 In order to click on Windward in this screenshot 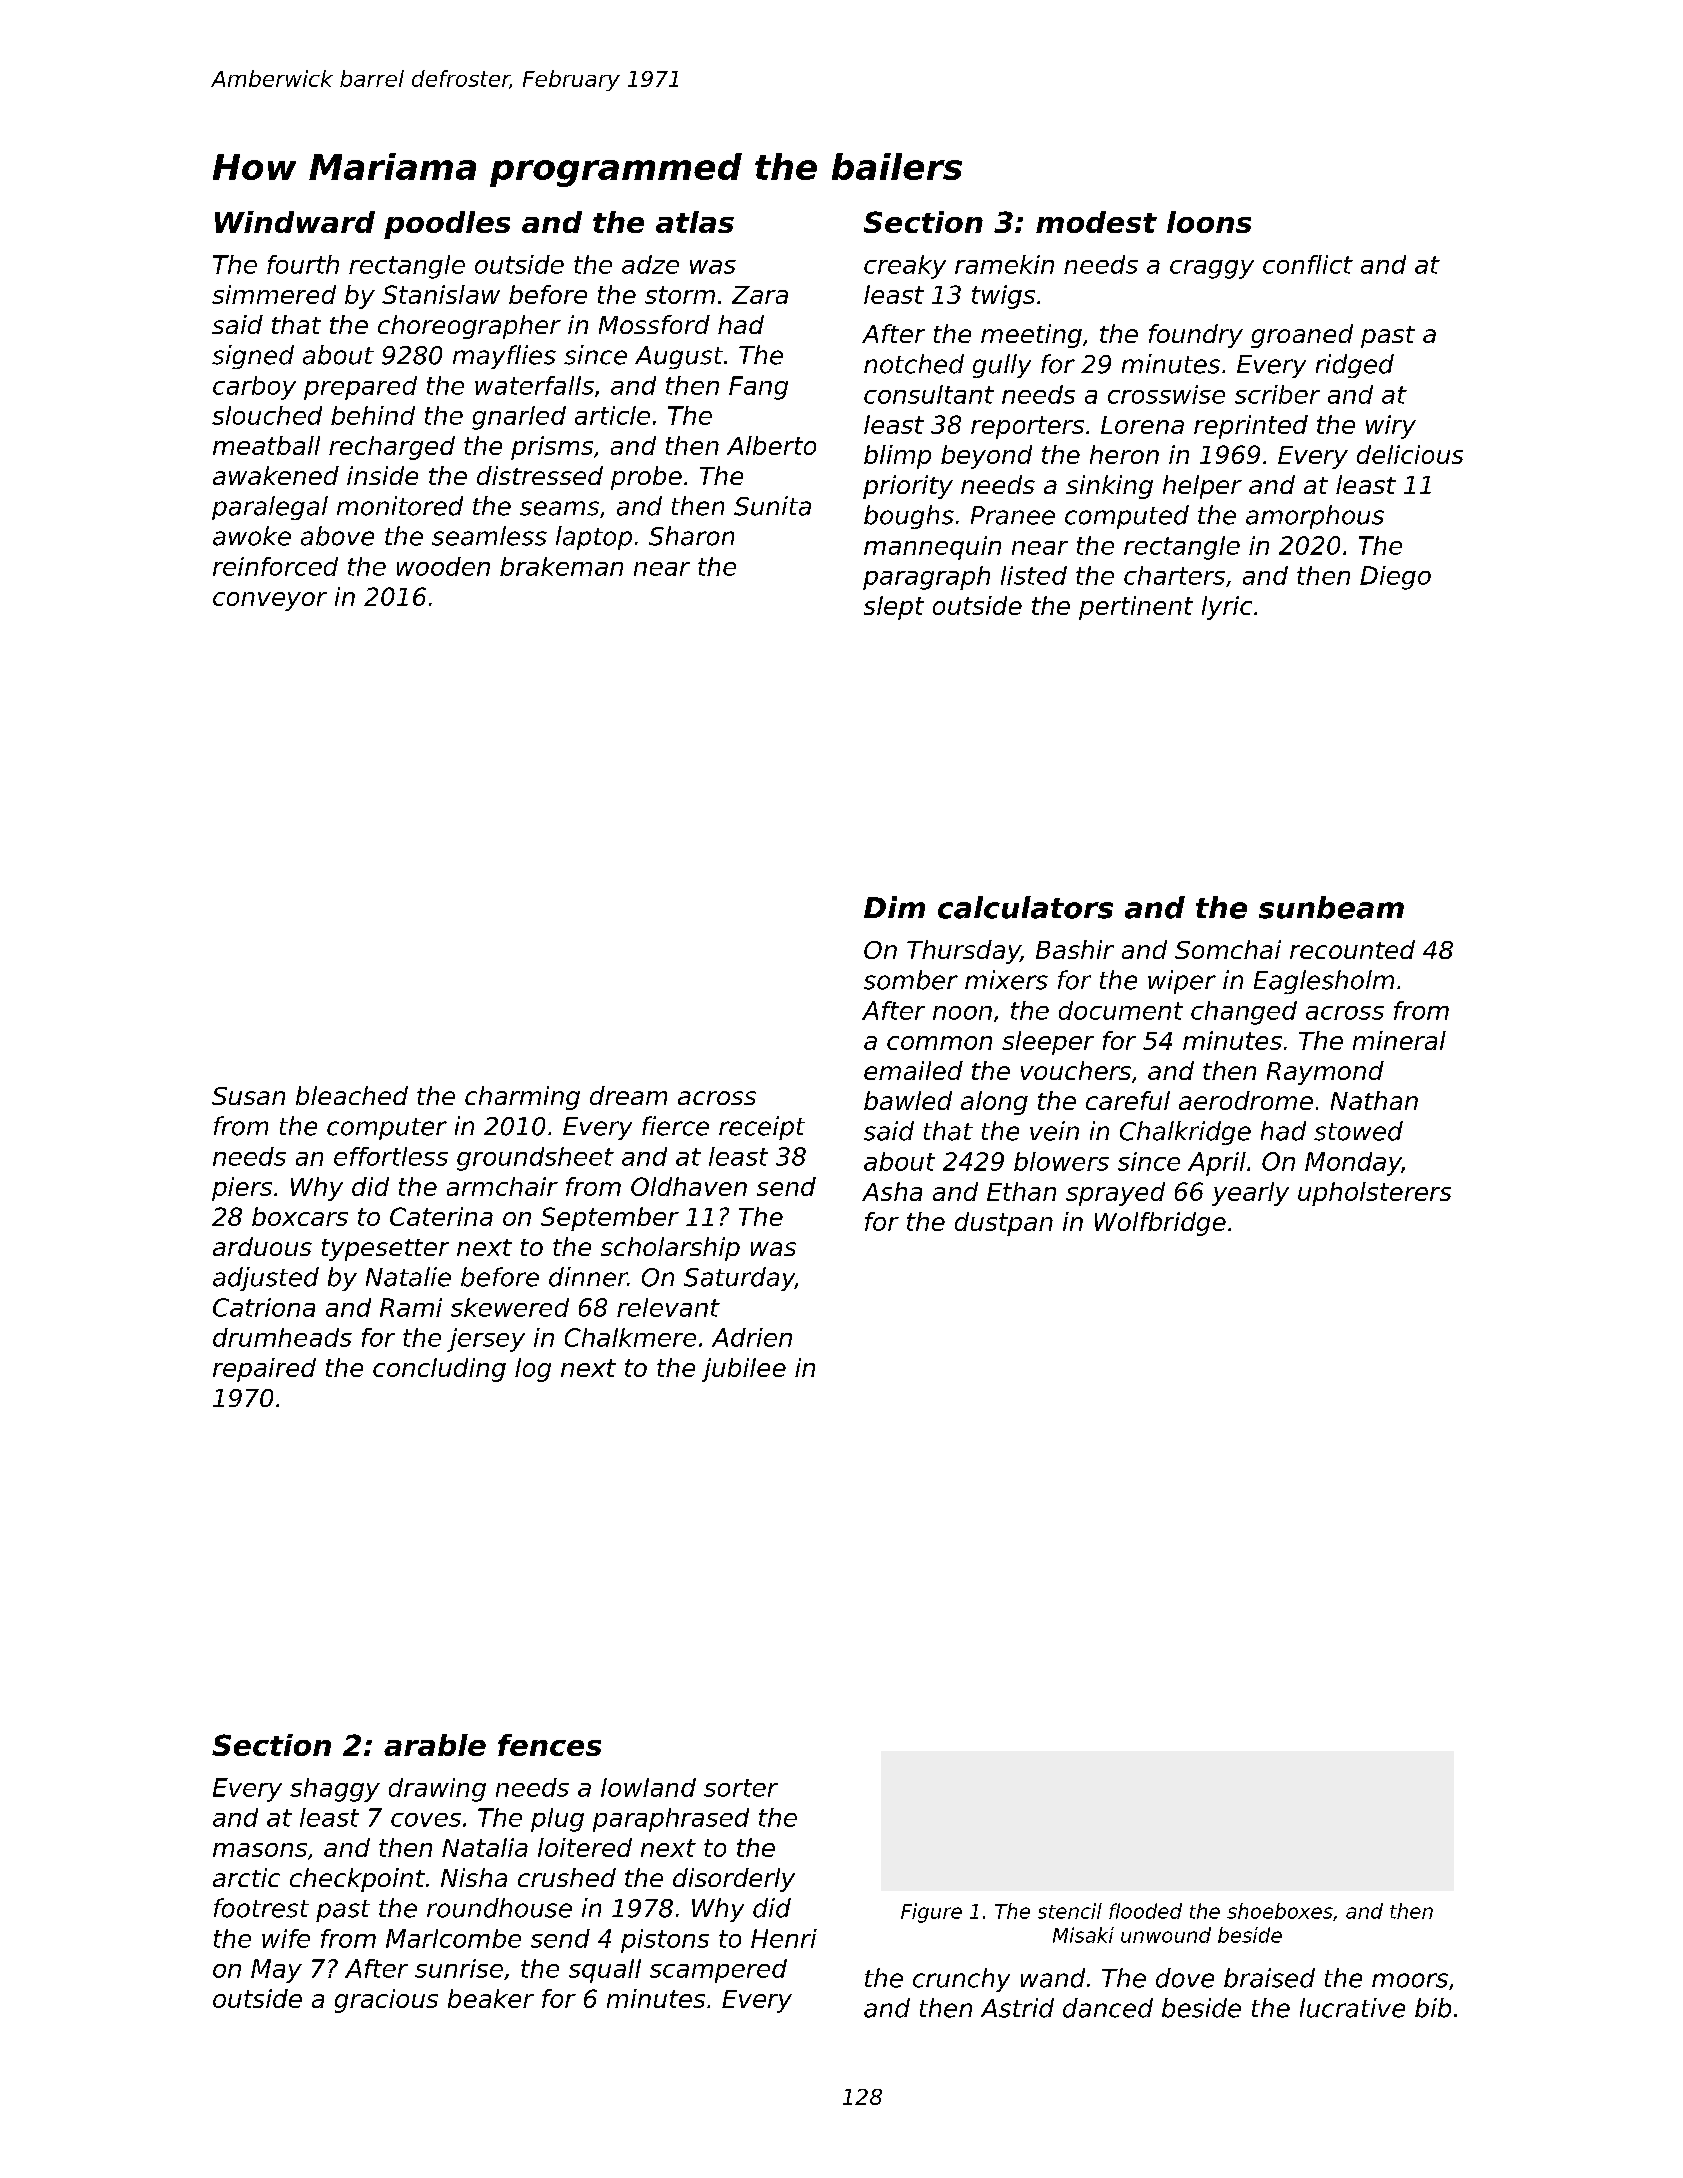, I will do `click(295, 222)`.
